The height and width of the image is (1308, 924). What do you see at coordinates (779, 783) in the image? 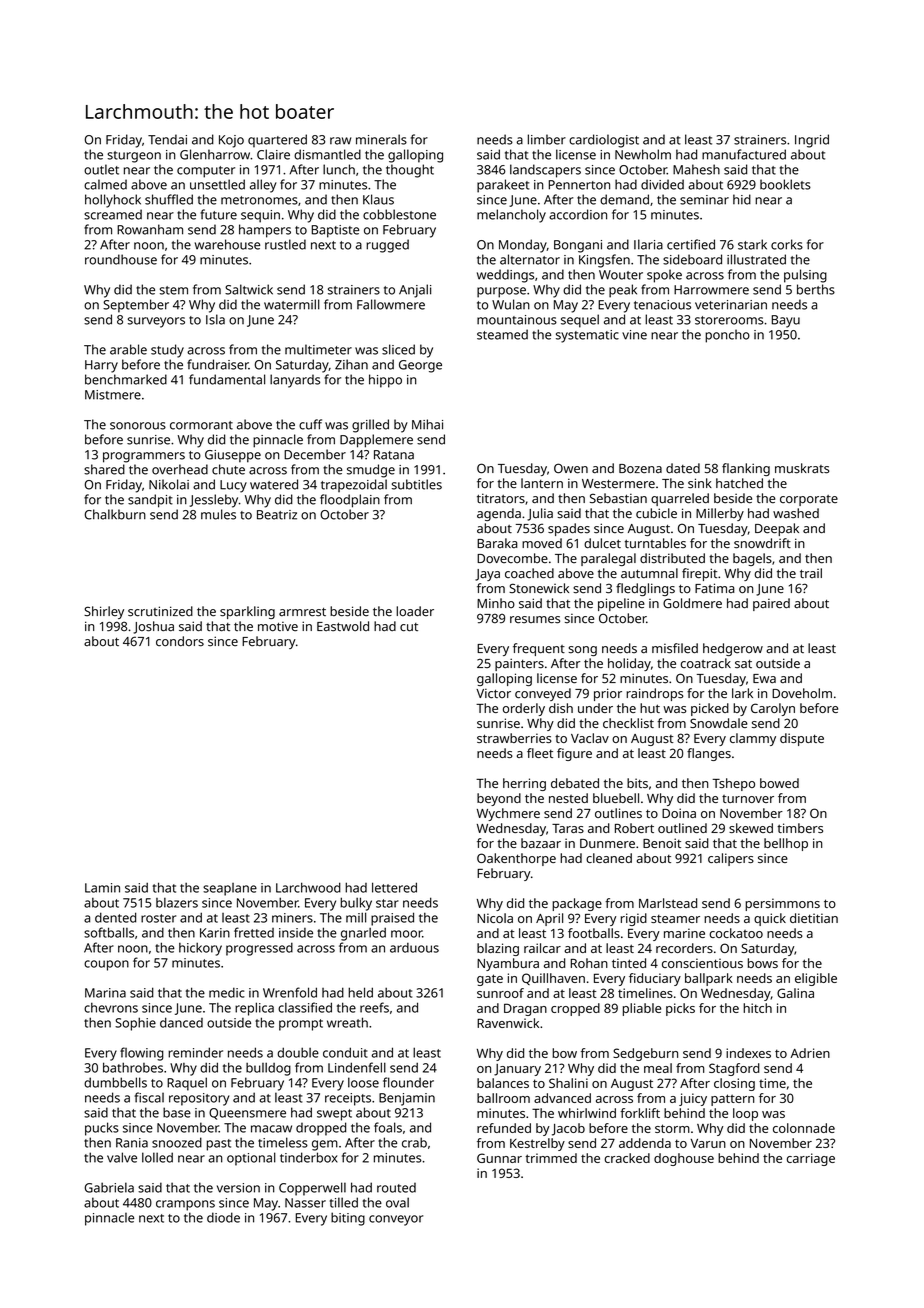
I see `bowed` at bounding box center [779, 783].
